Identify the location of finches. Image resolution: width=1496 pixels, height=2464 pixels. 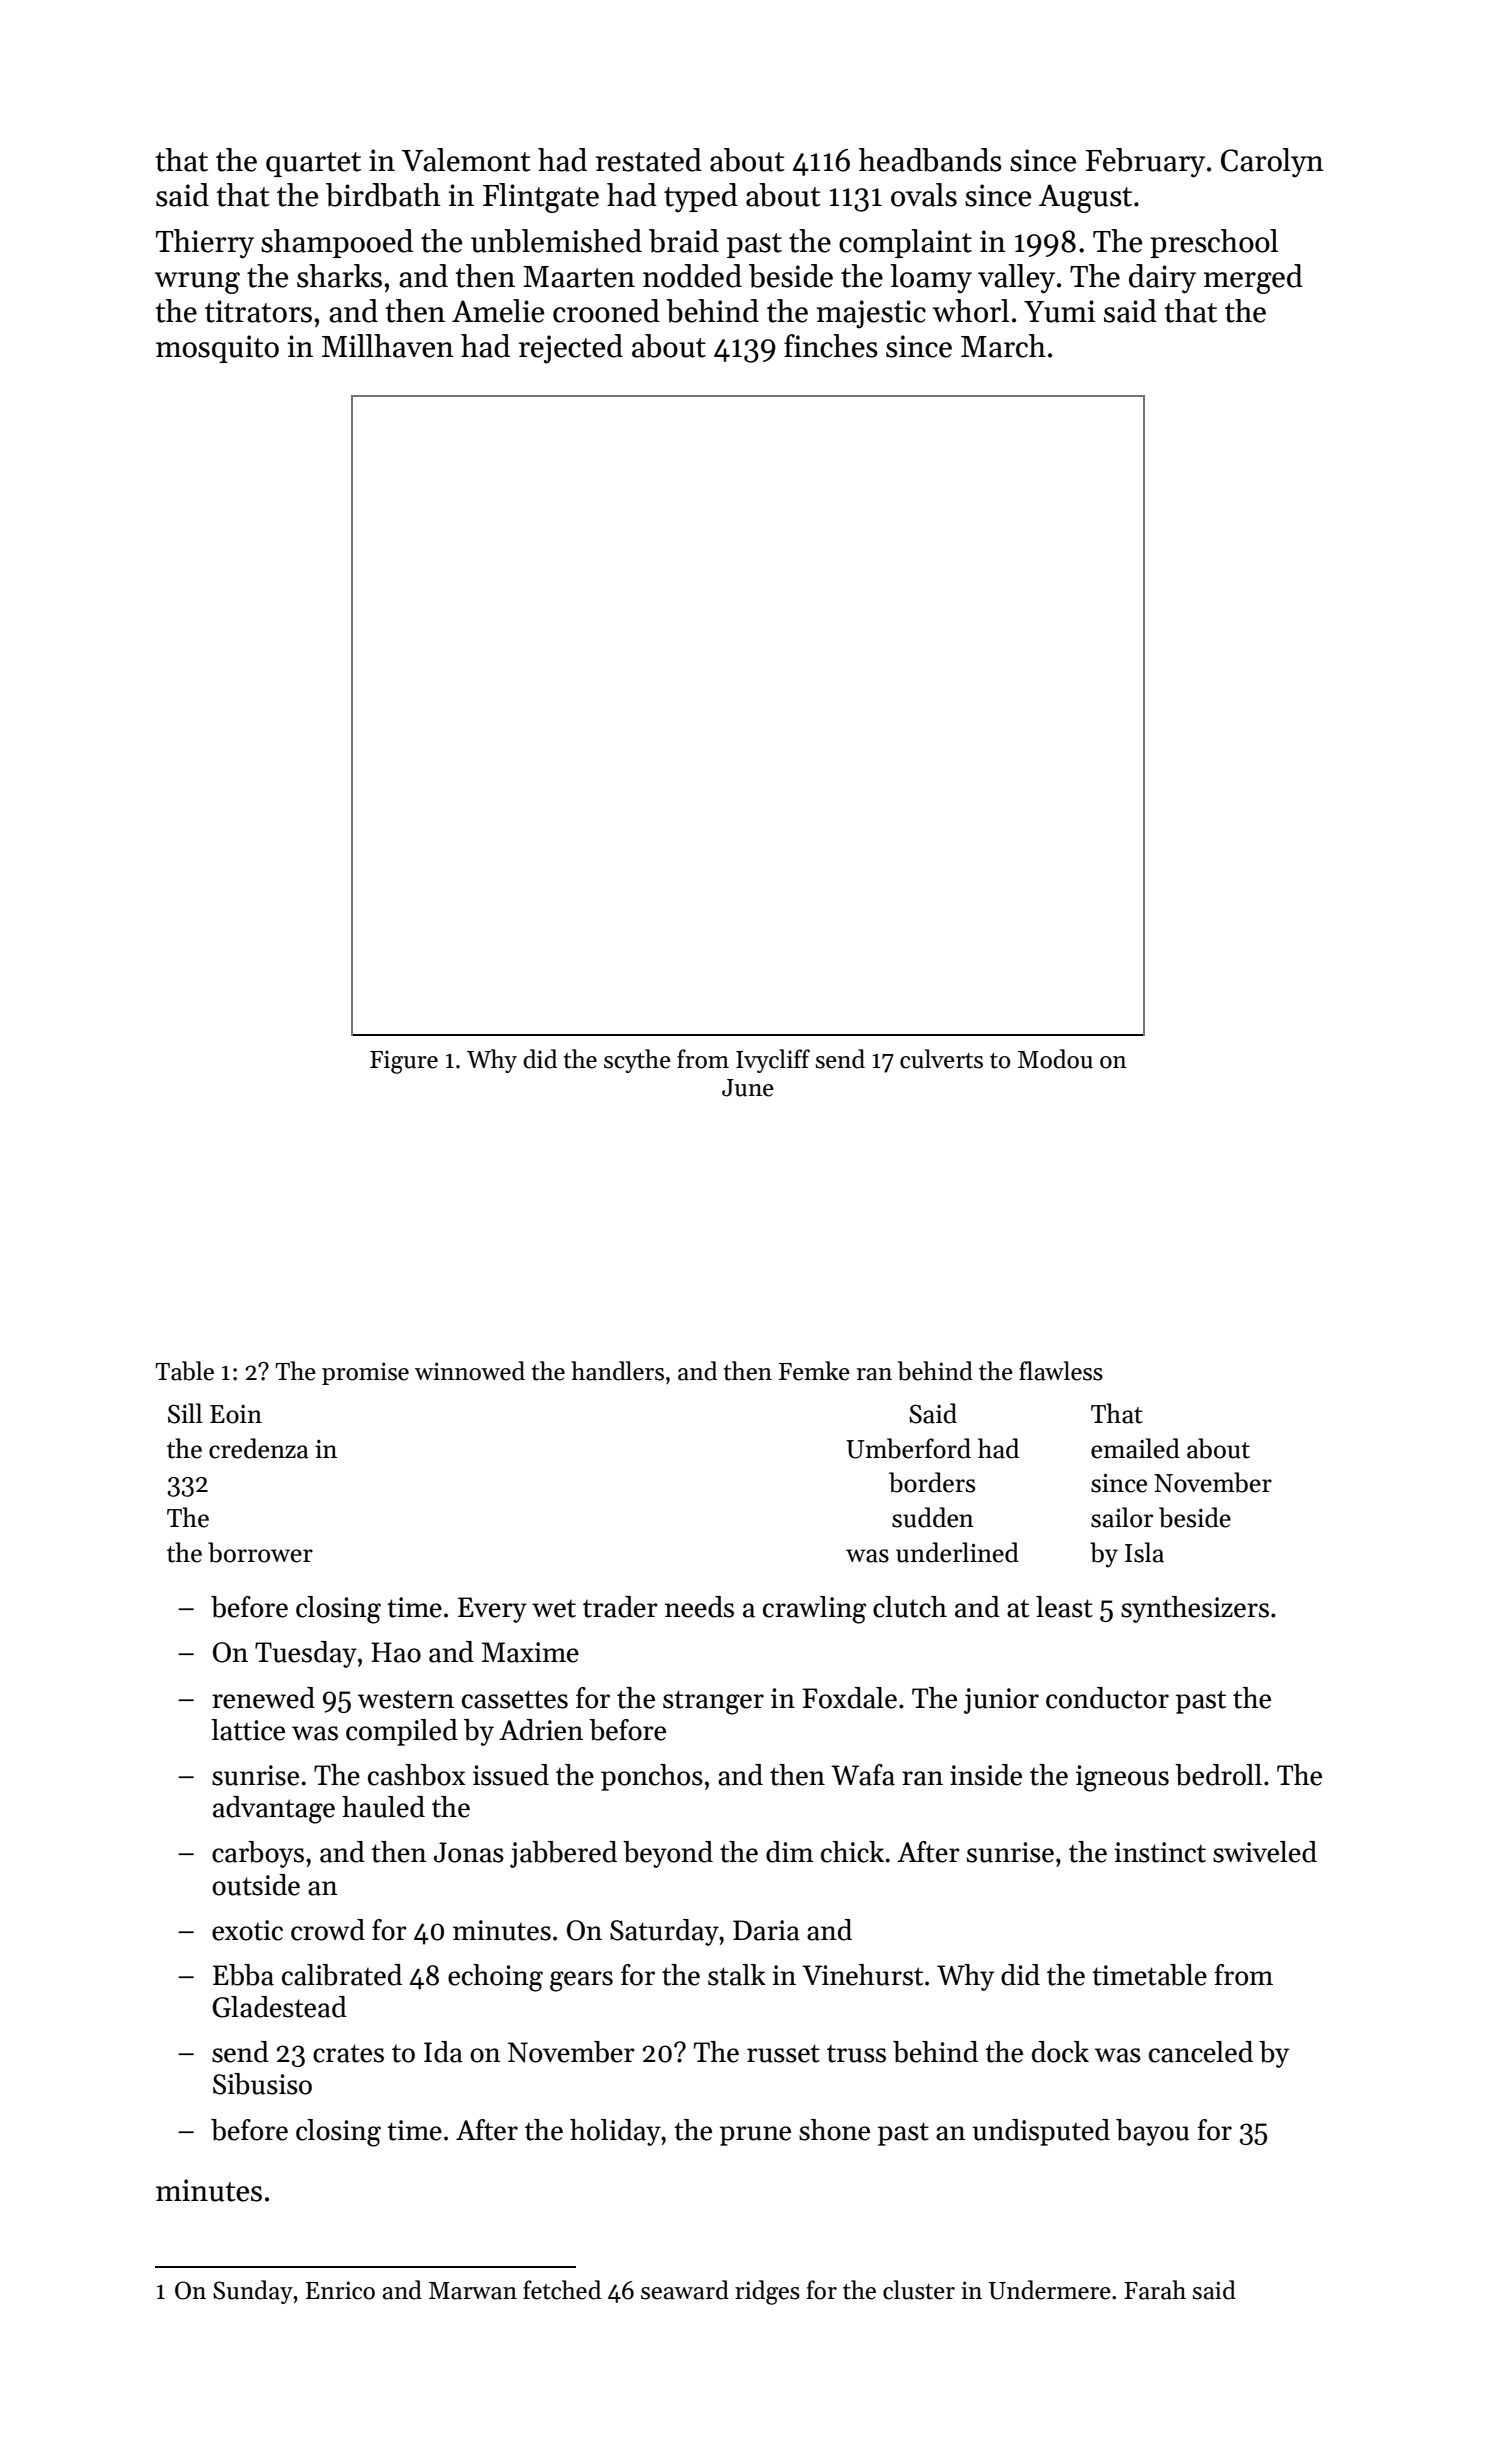
(831, 346).
